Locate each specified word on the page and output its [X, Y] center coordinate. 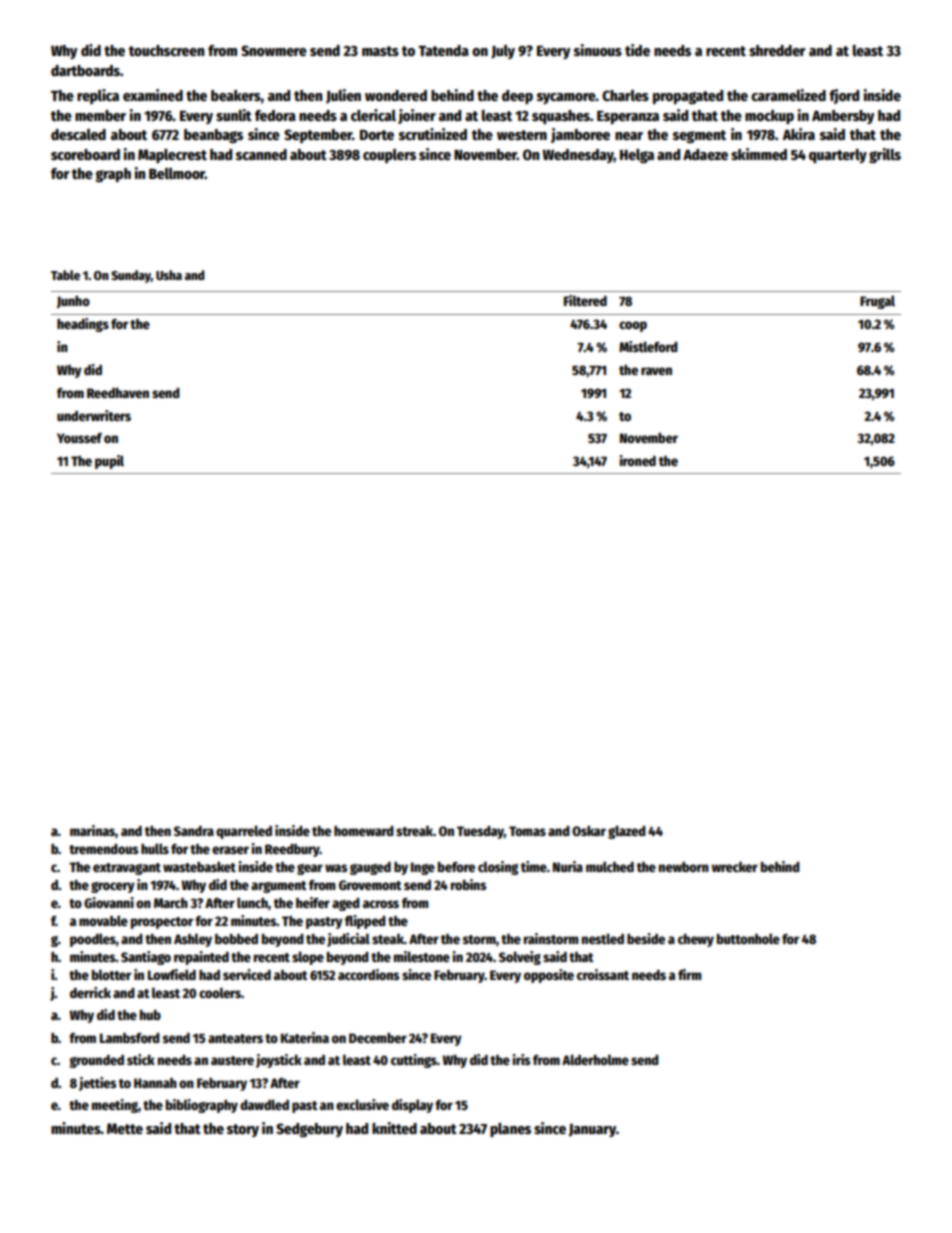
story [243, 1130]
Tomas [527, 831]
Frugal [877, 302]
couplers [389, 156]
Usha [169, 275]
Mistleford [648, 346]
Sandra [194, 831]
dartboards [85, 70]
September [318, 136]
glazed [627, 832]
